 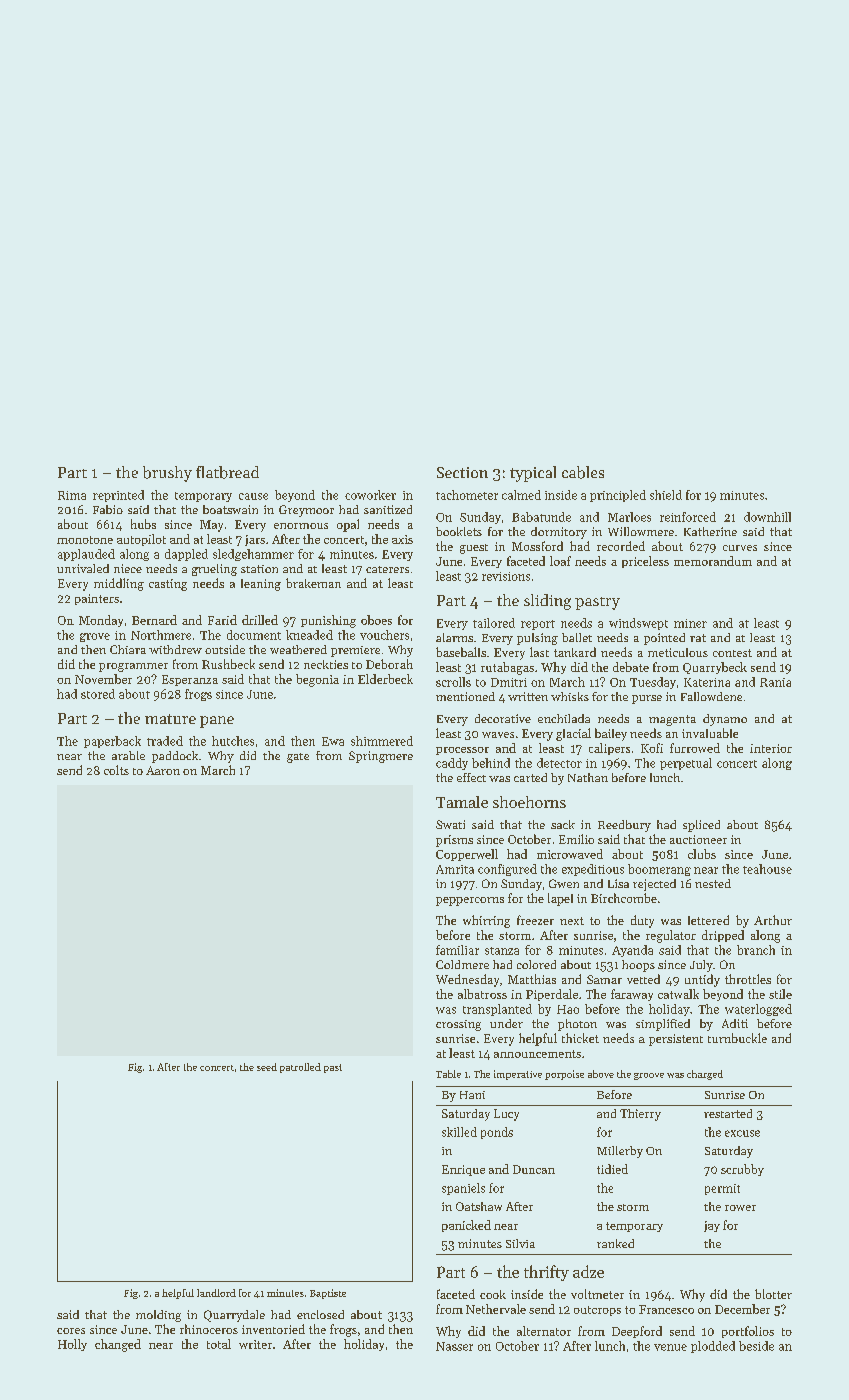 What do you see at coordinates (671, 936) in the screenshot?
I see `regulator` at bounding box center [671, 936].
